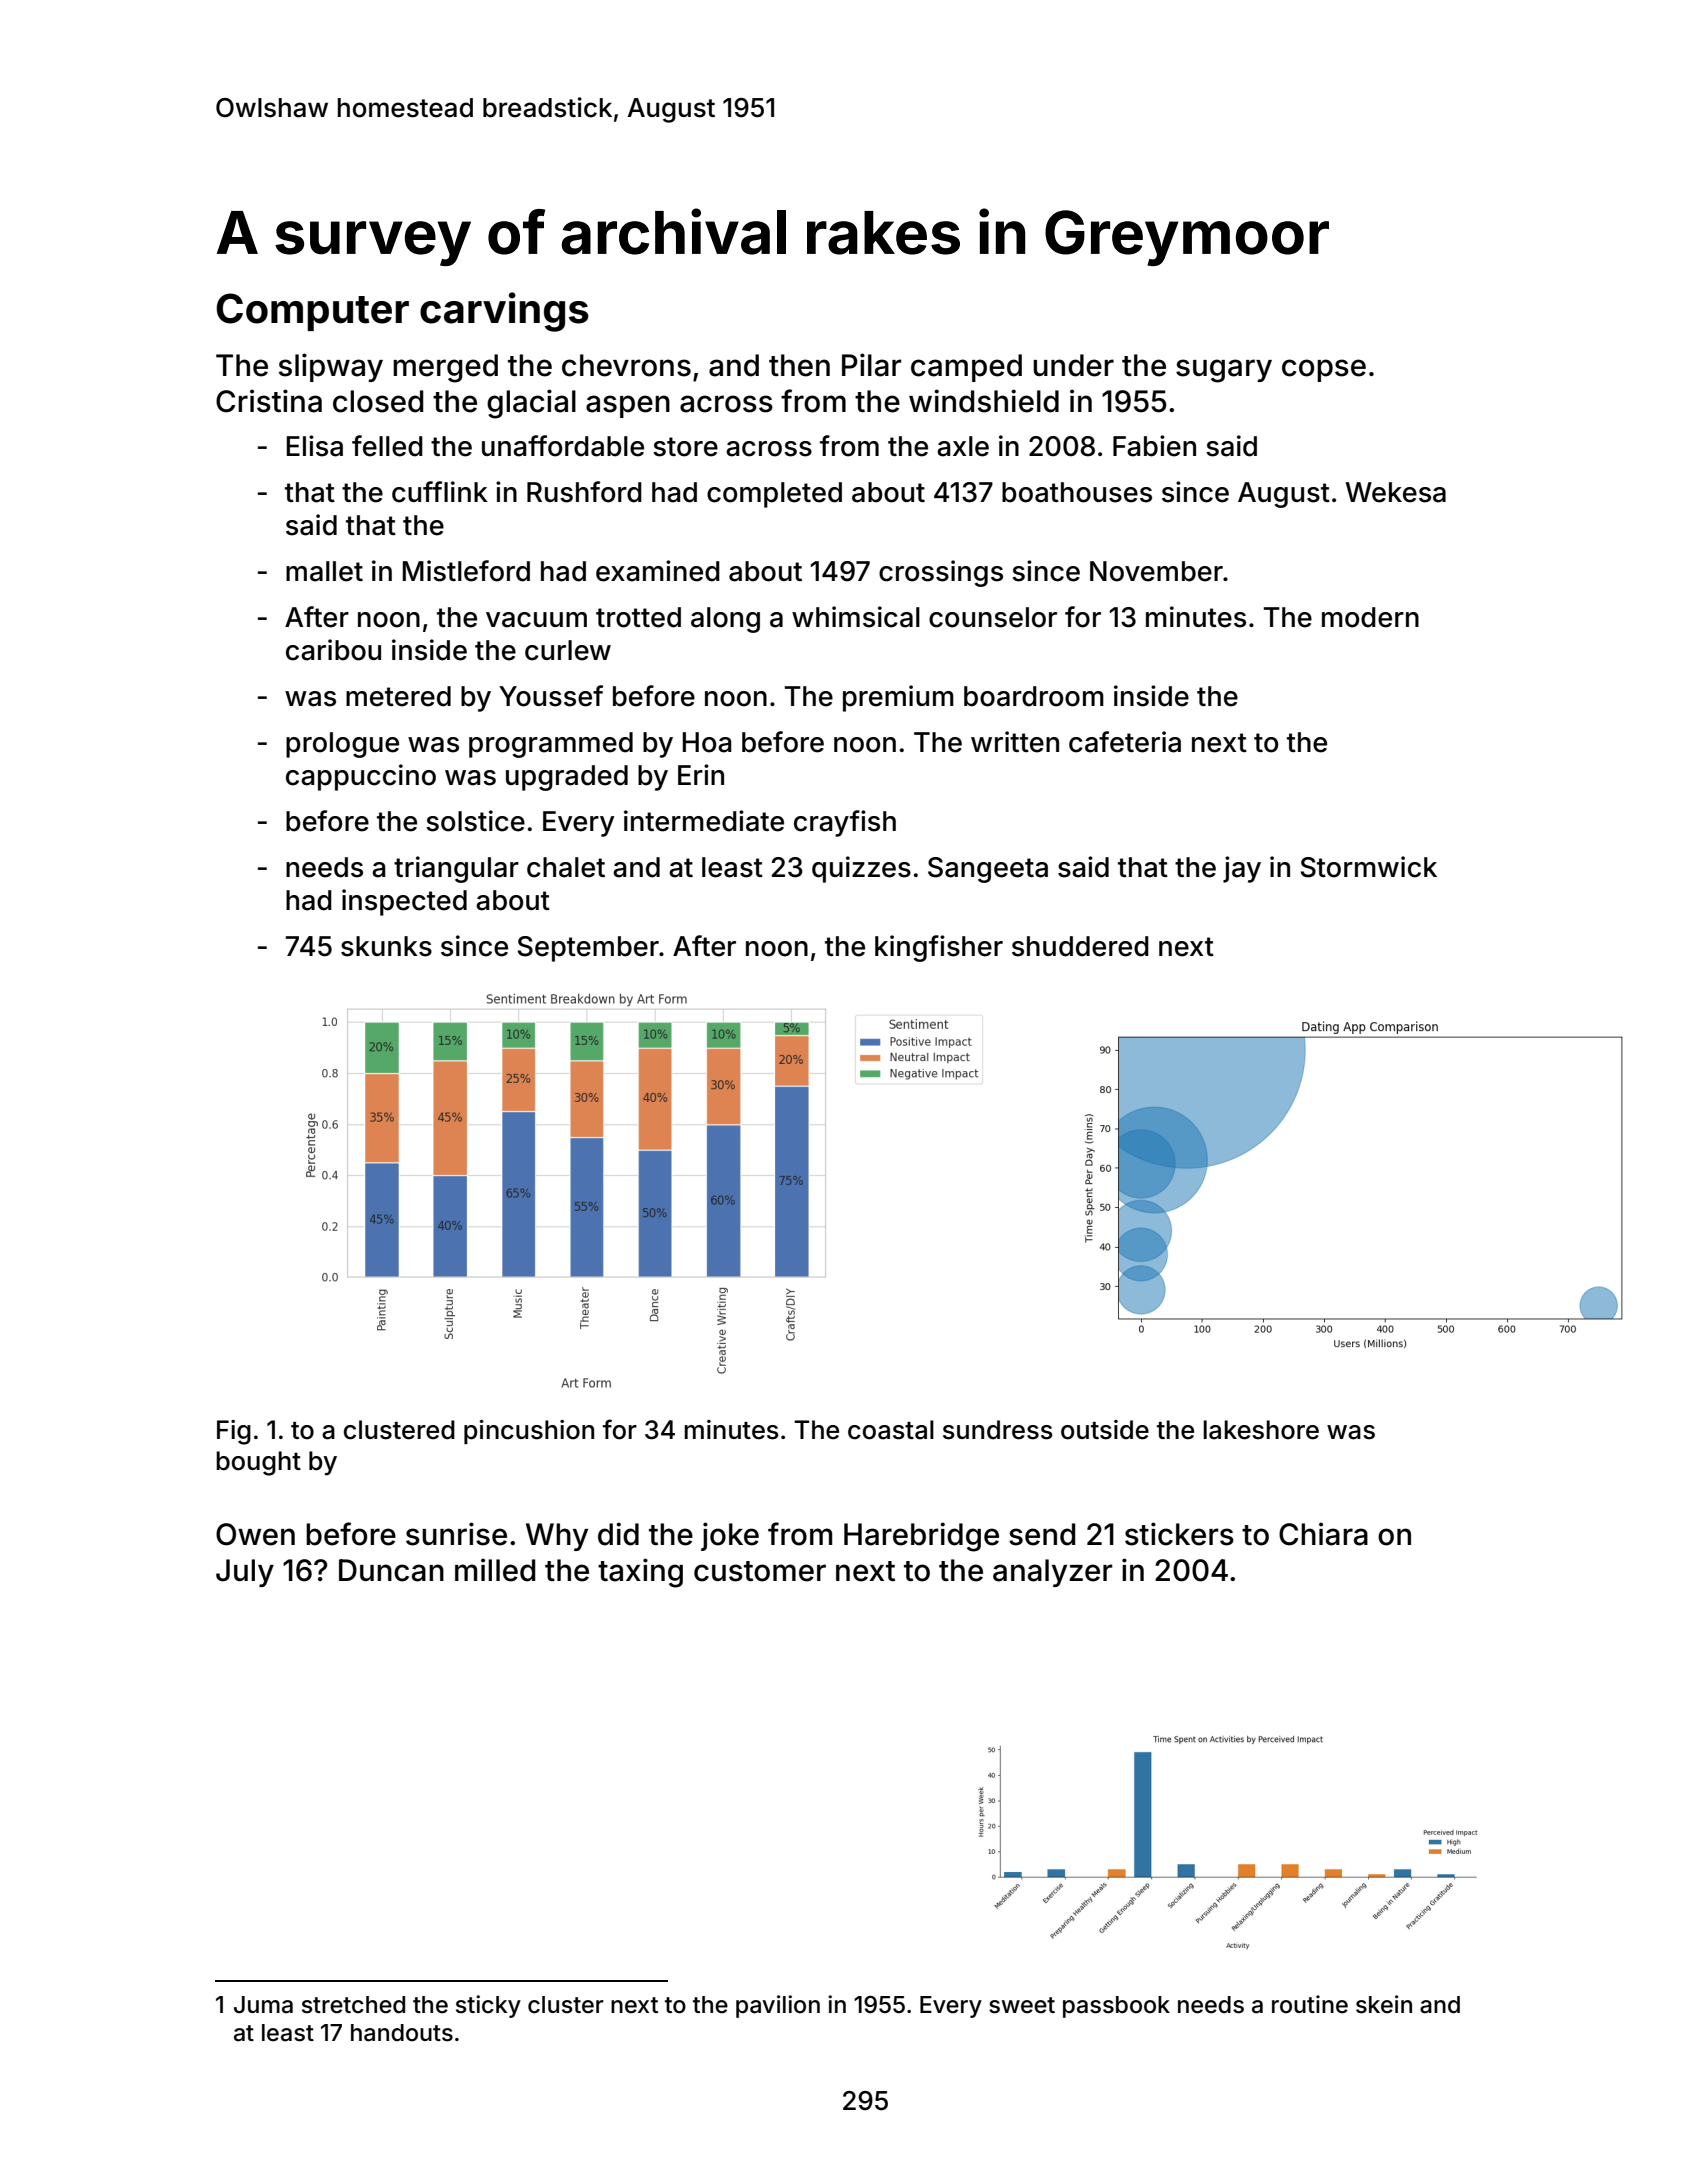  What do you see at coordinates (799, 365) in the screenshot?
I see `then` at bounding box center [799, 365].
